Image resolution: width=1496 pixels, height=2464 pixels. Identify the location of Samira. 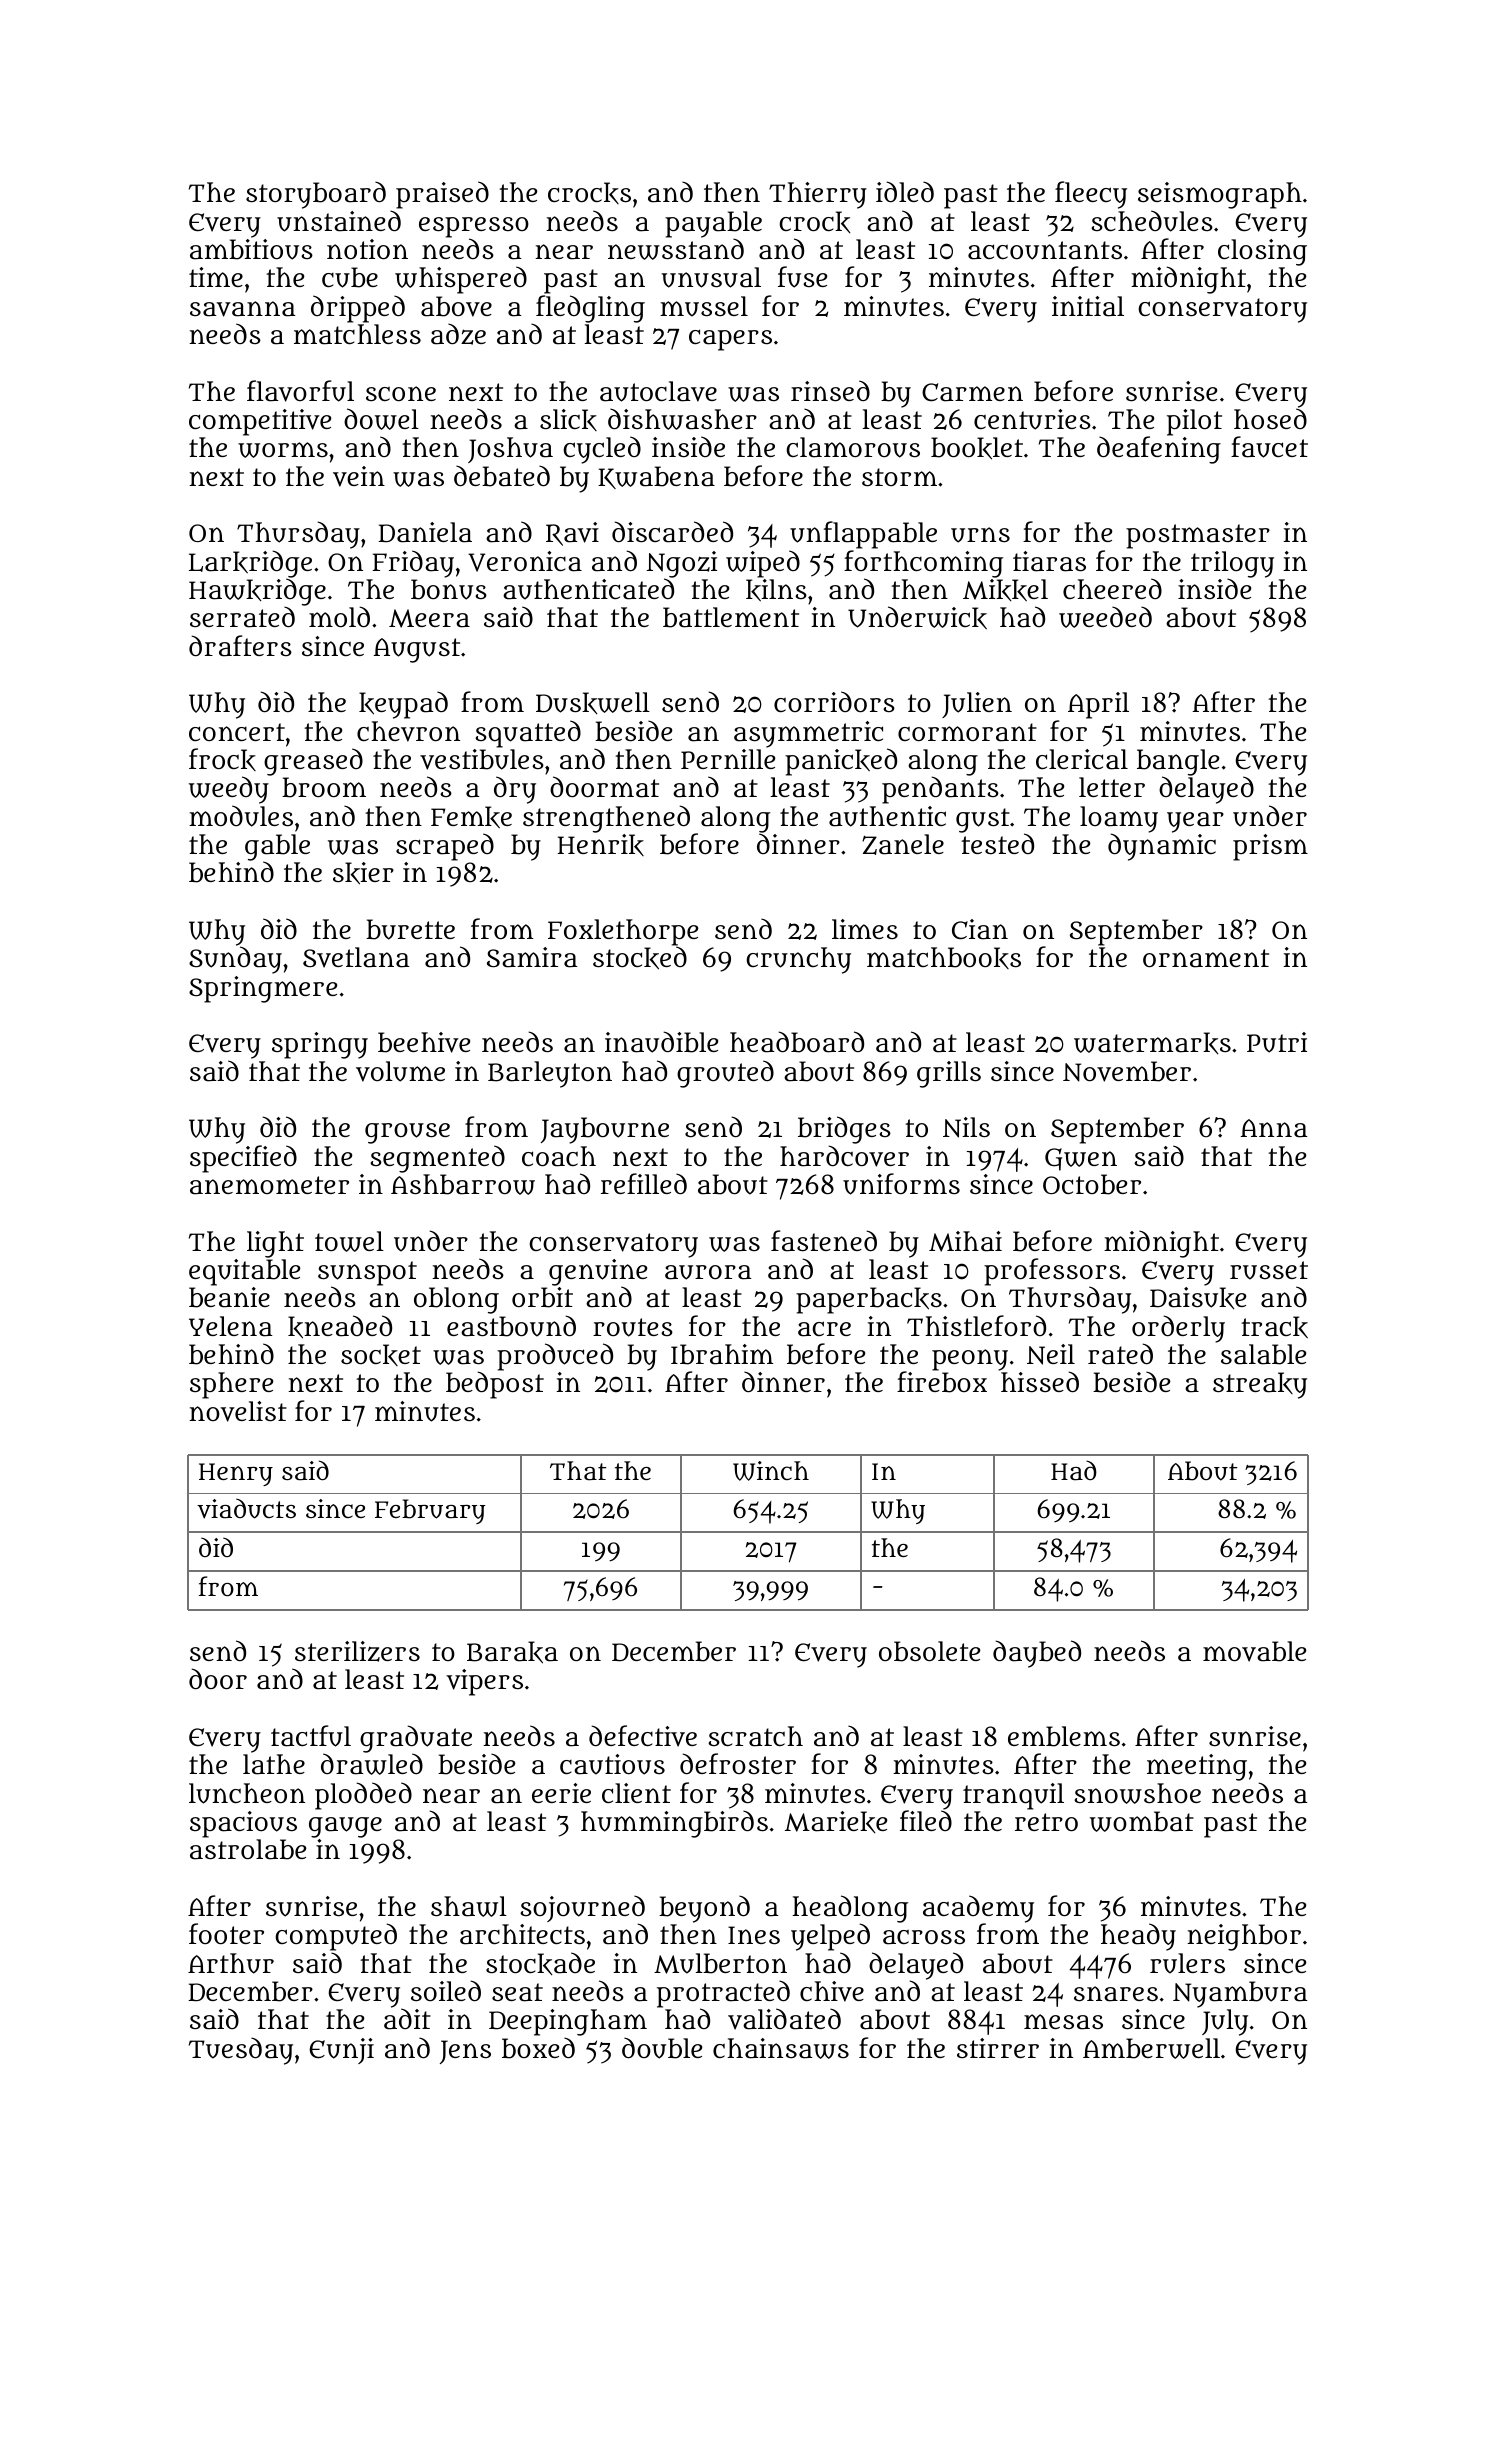
(532, 957).
